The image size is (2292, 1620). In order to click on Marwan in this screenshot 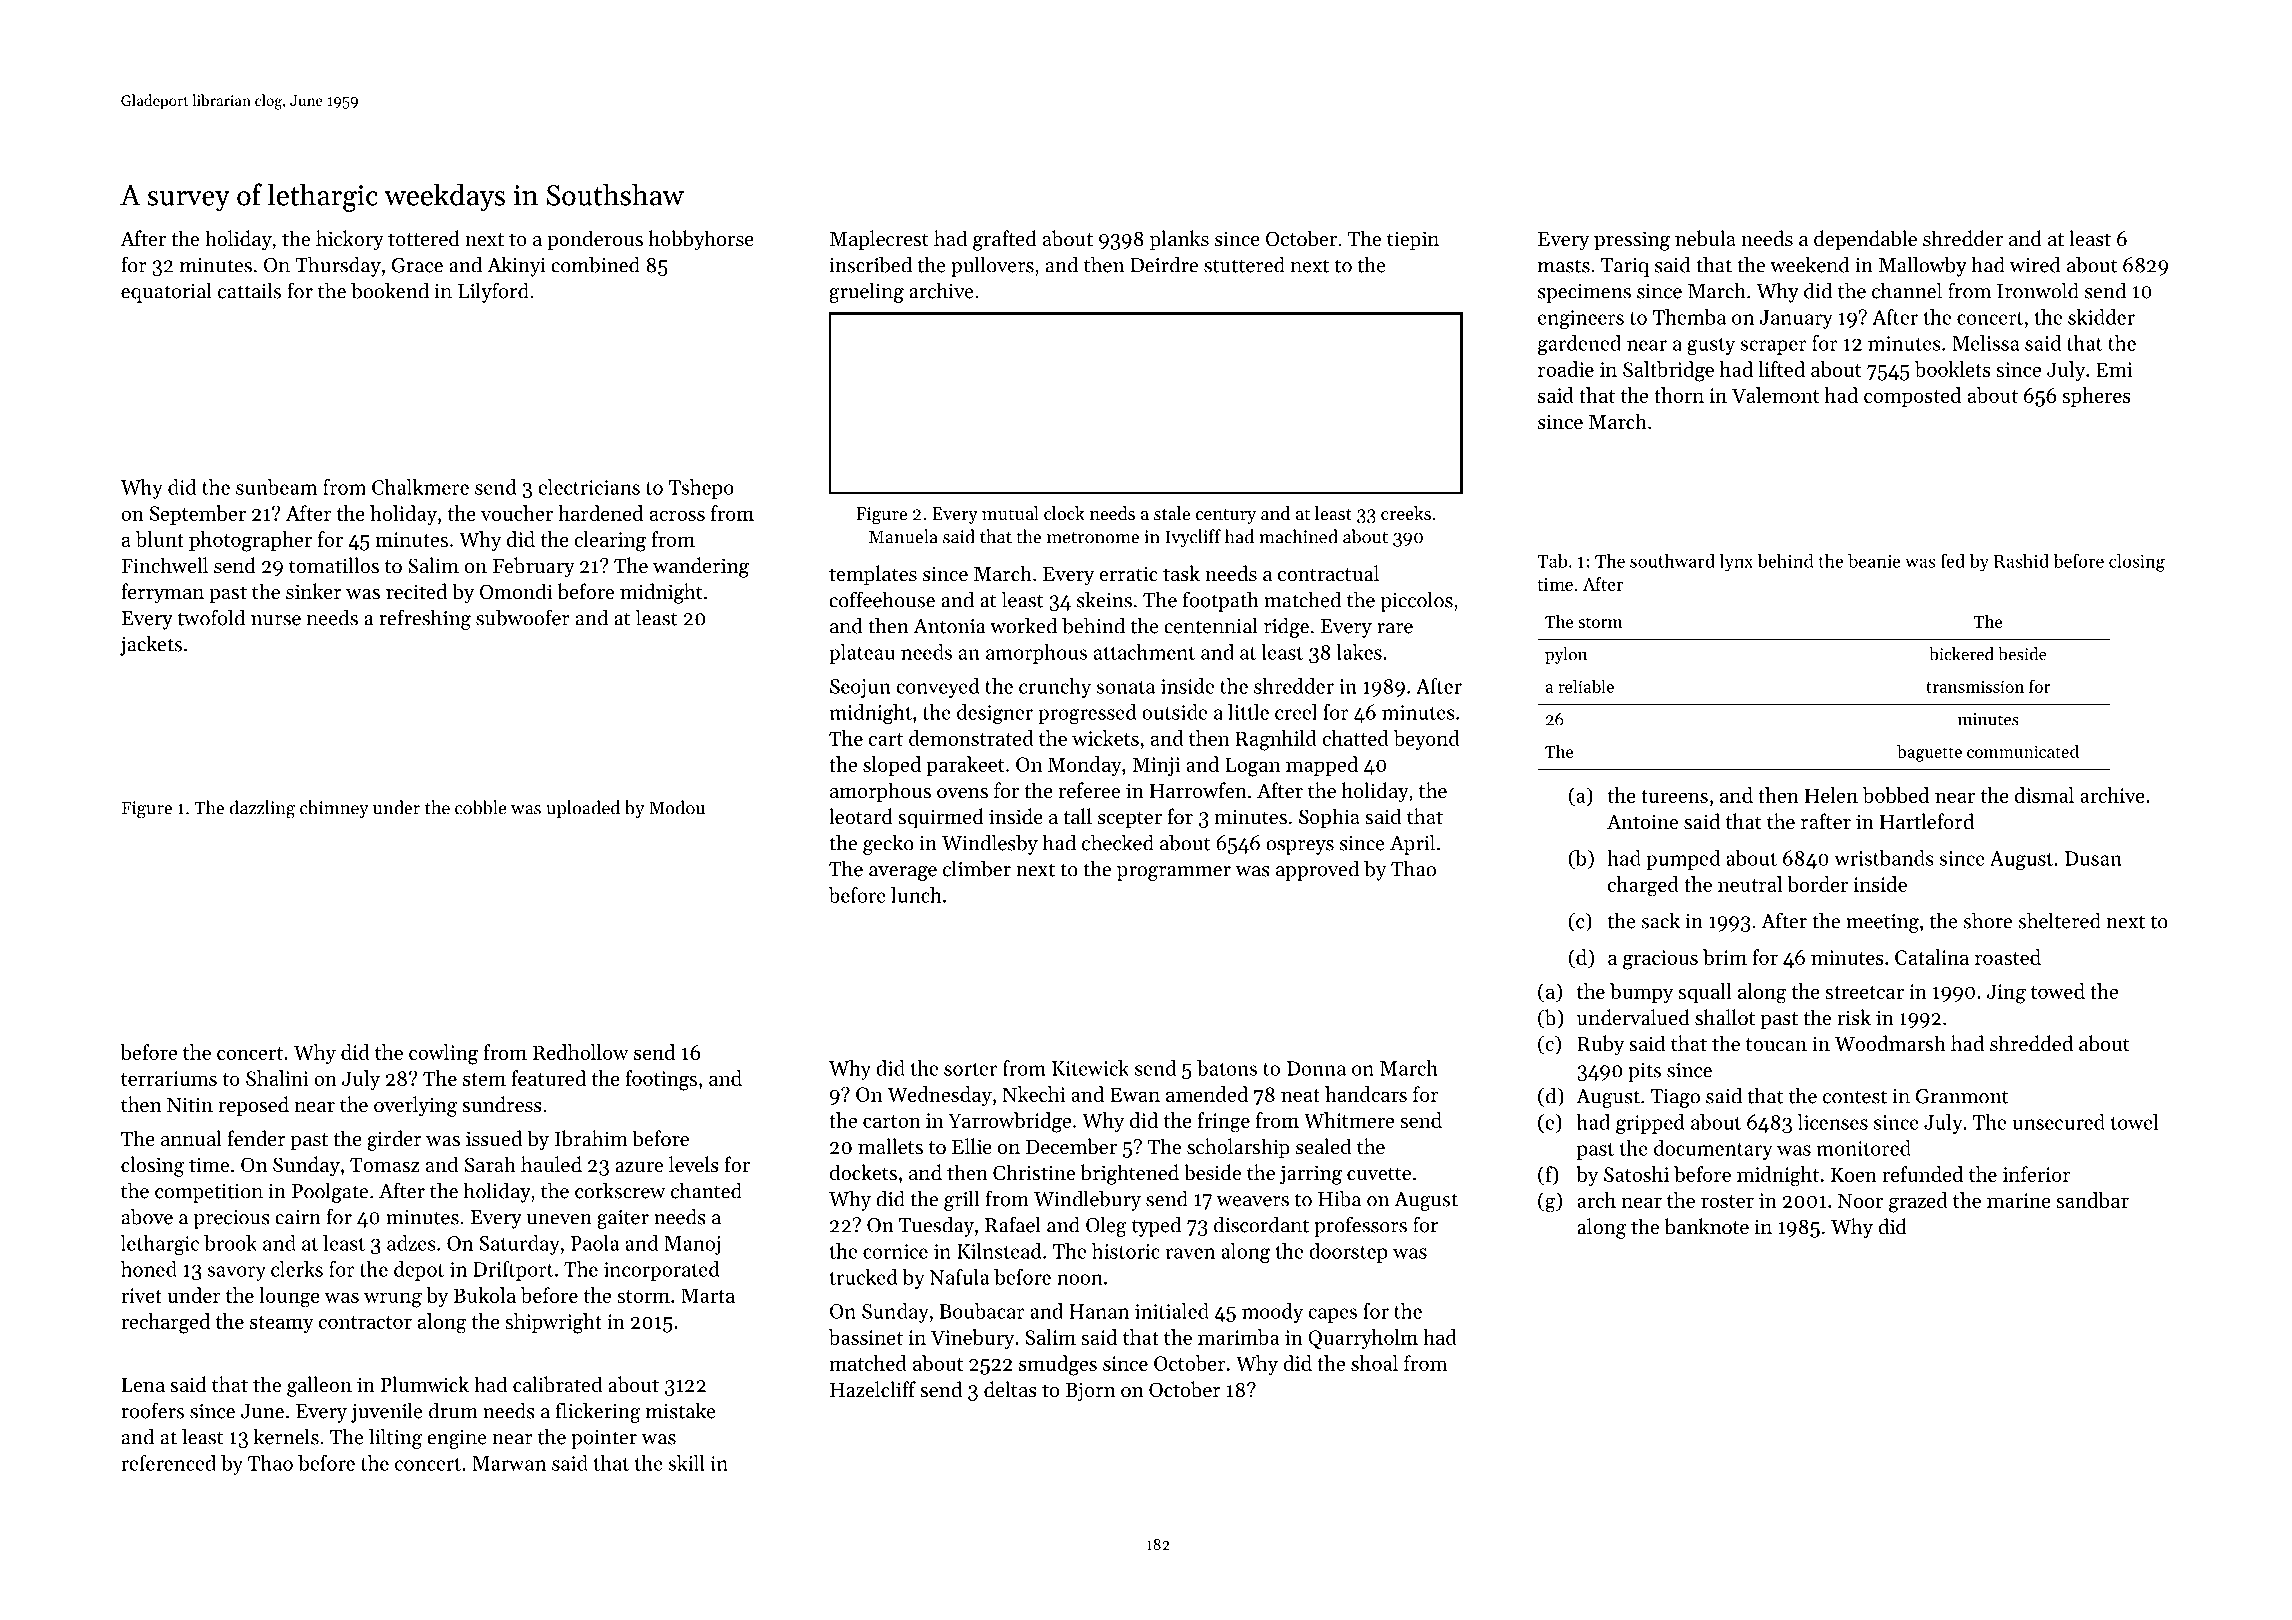, I will do `click(509, 1463)`.
